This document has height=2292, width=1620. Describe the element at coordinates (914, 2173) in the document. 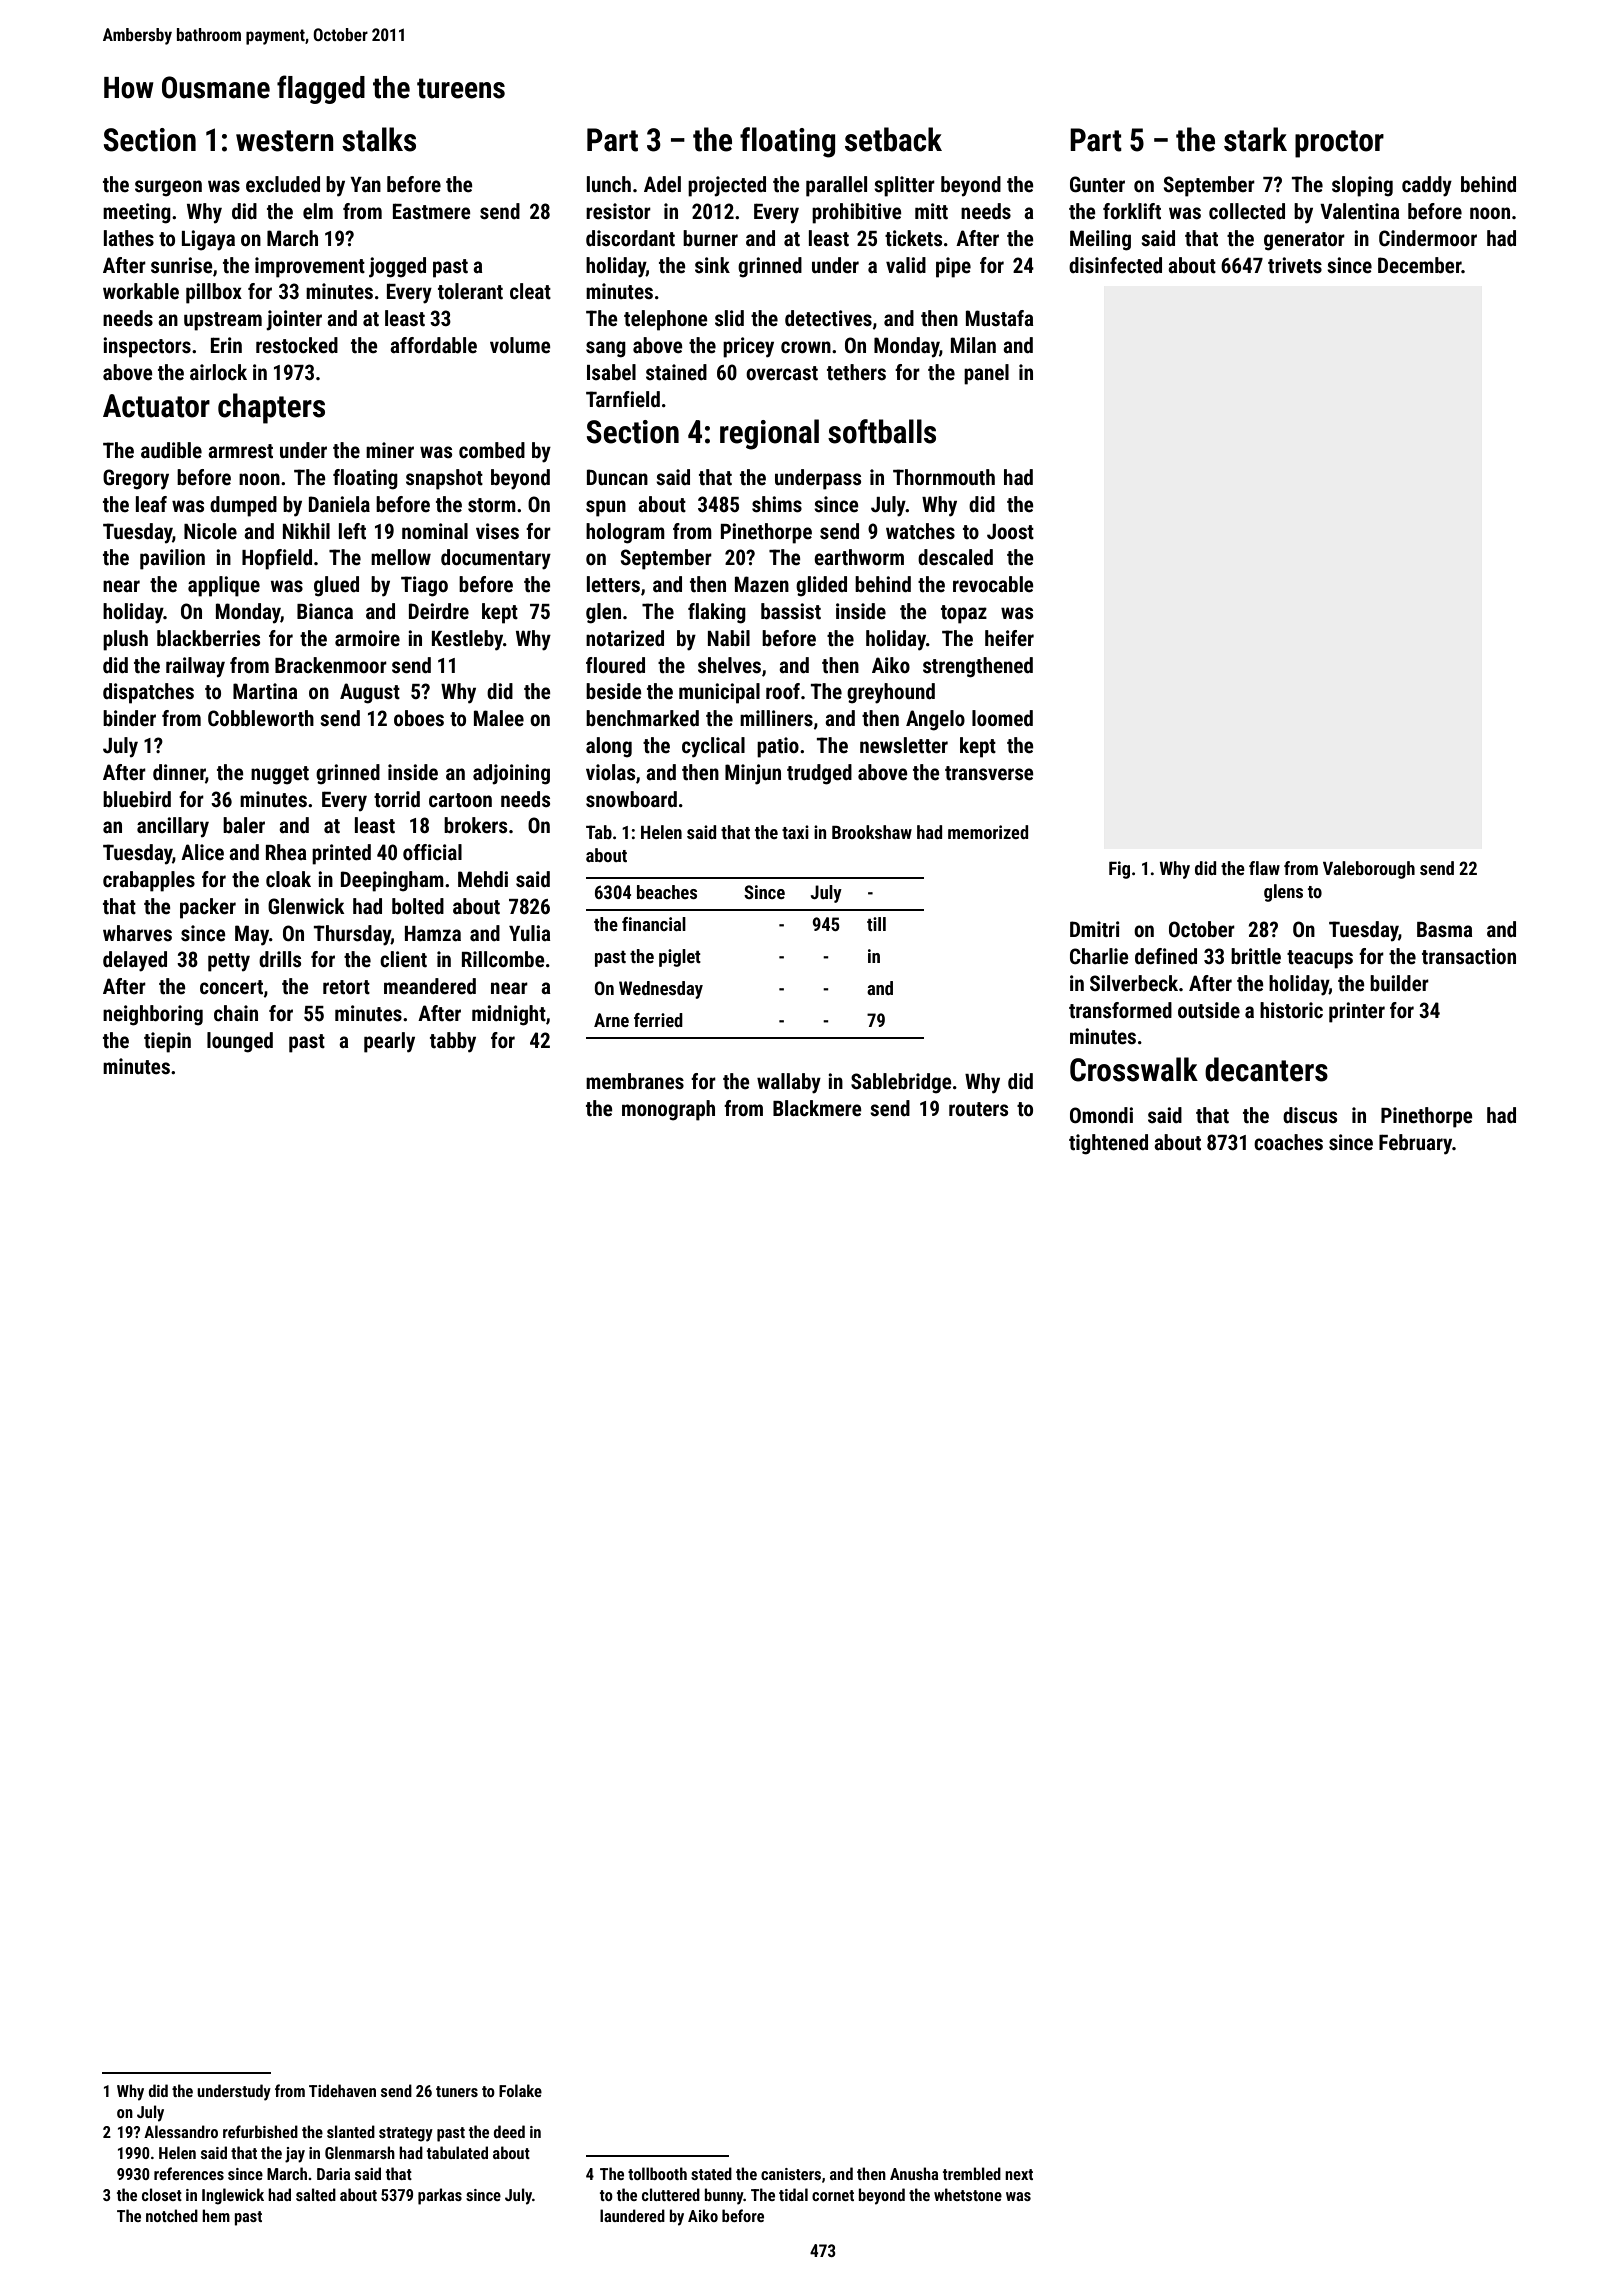

I see `Anusha` at that location.
